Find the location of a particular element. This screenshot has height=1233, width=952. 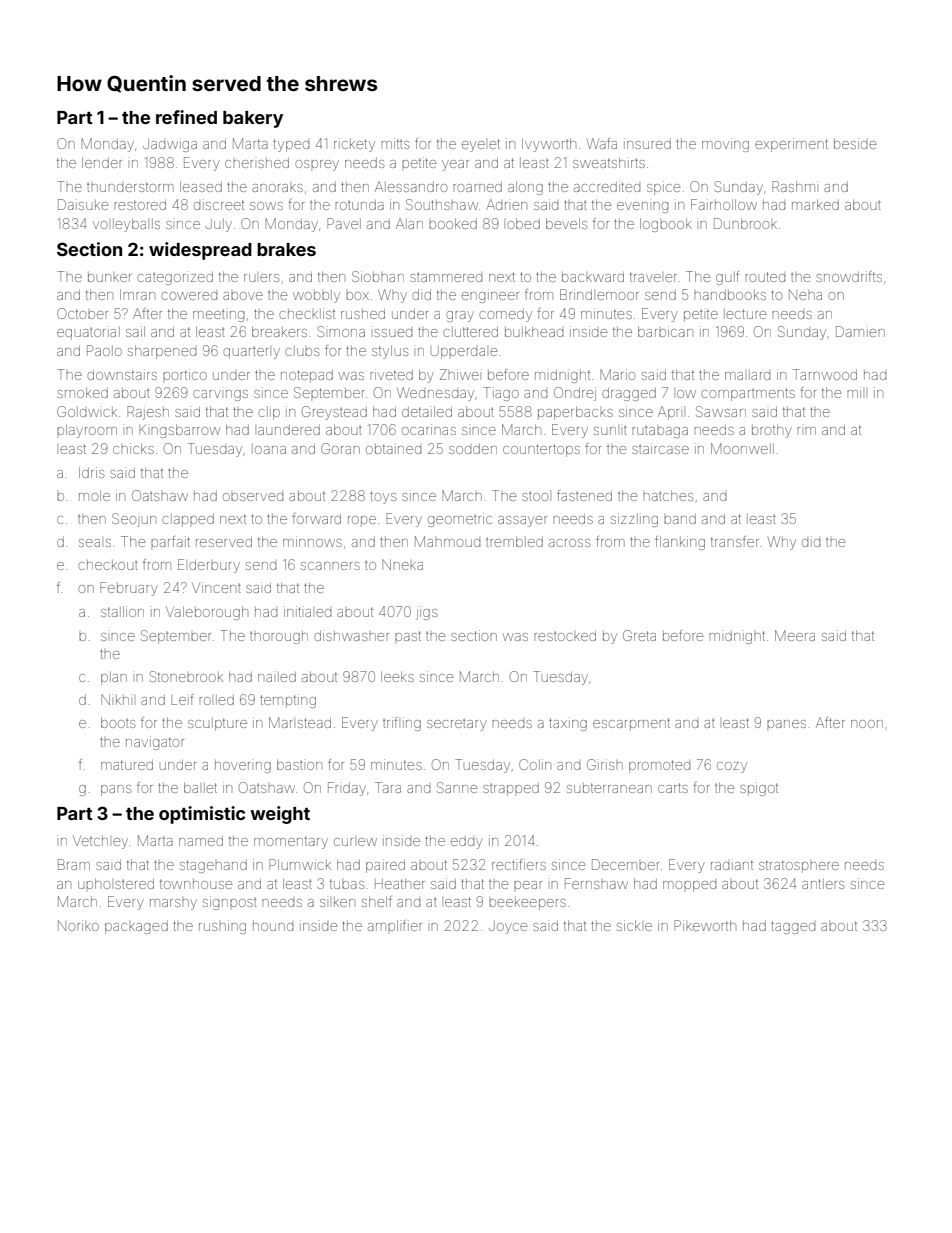

experiment is located at coordinates (791, 145).
